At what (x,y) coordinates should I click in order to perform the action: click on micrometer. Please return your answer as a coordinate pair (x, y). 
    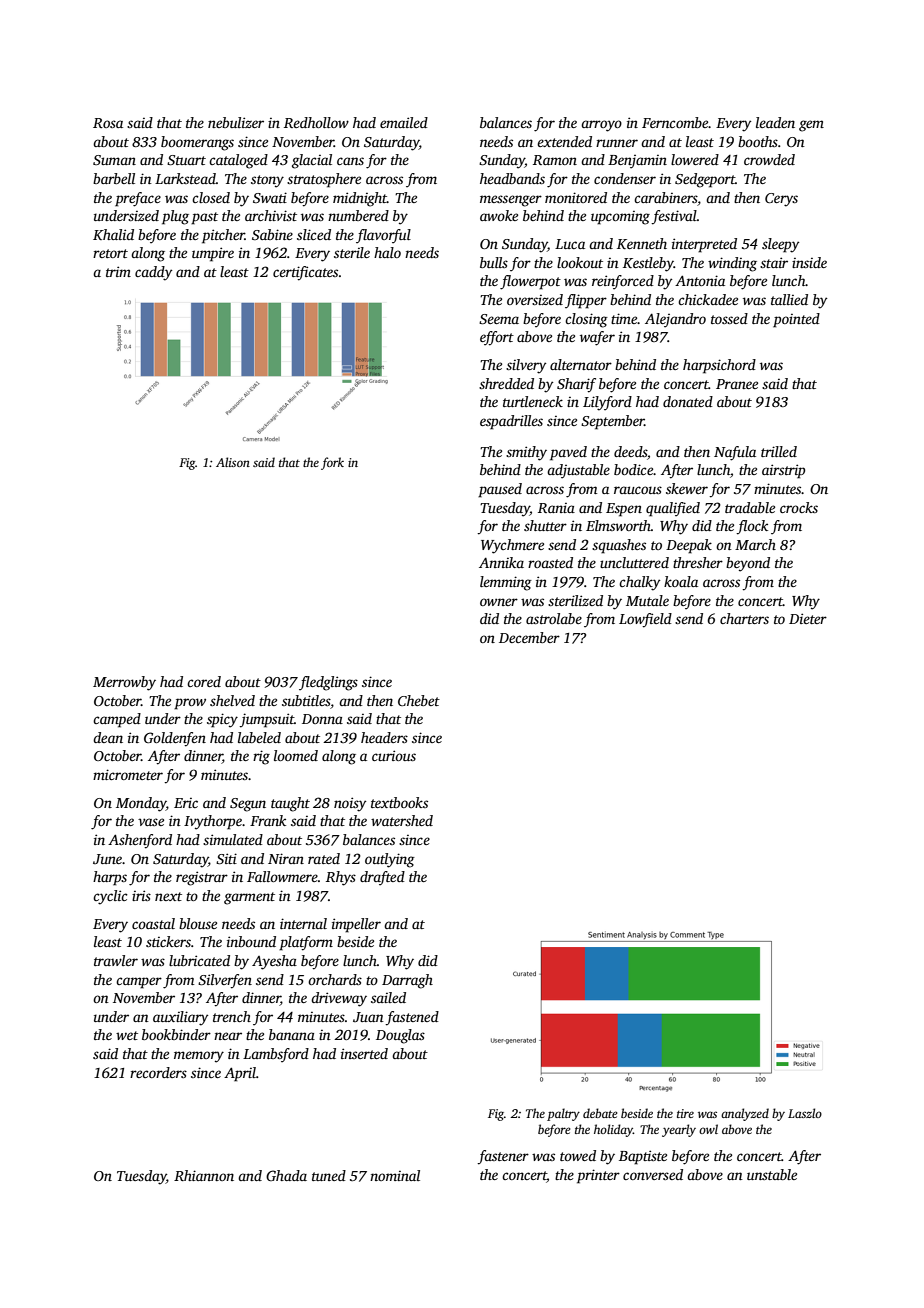
    Looking at the image, I should click on (128, 774).
